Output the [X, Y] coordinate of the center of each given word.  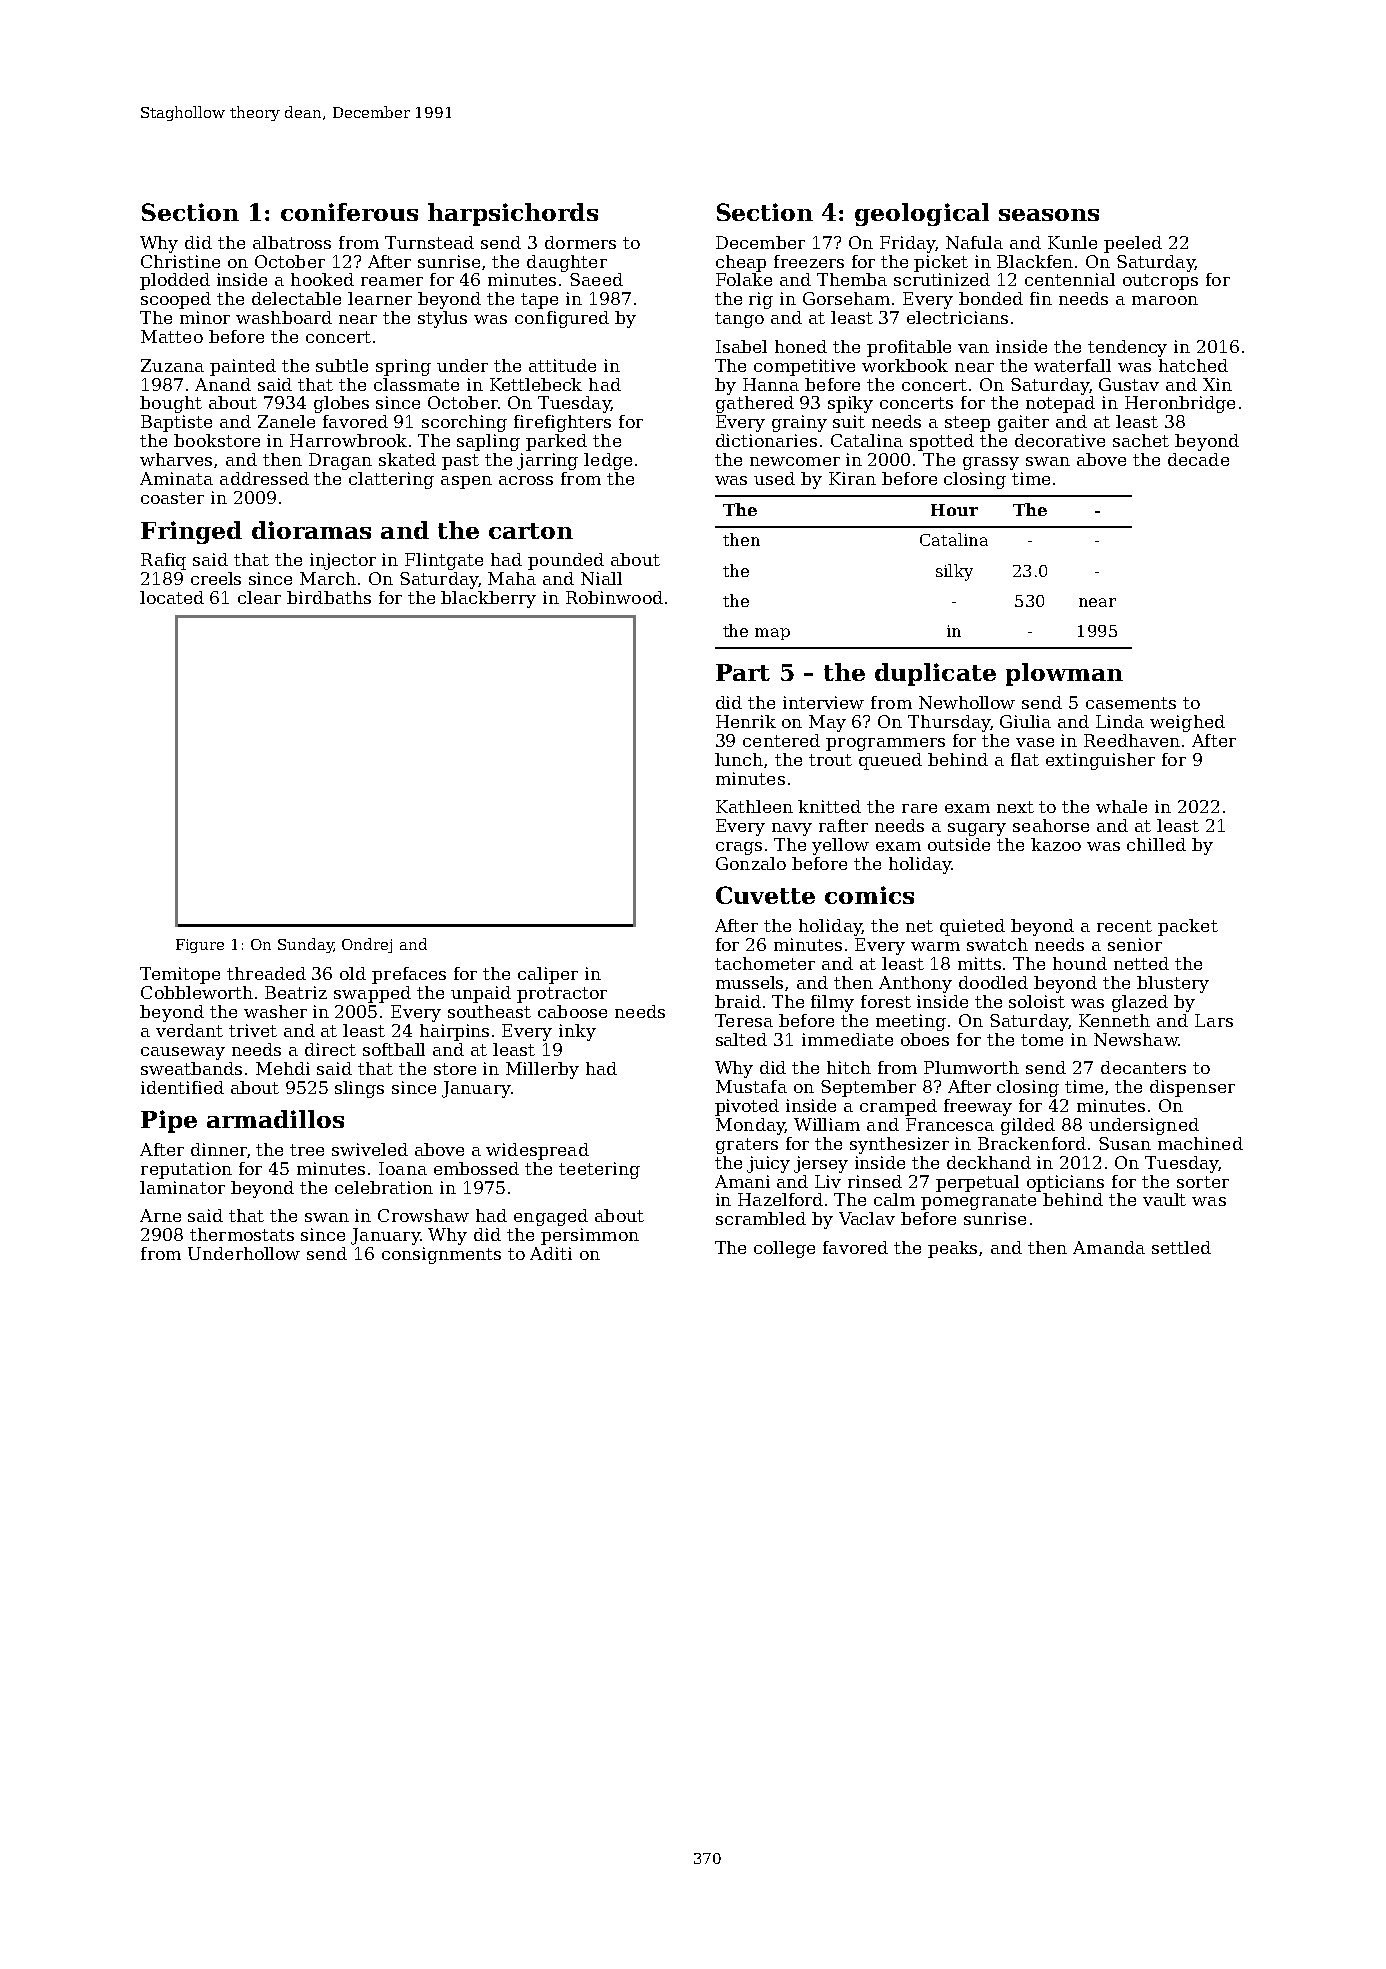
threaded [266, 973]
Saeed [596, 279]
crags [739, 848]
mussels [749, 982]
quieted [972, 927]
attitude [562, 365]
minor [205, 317]
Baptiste [176, 423]
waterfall [1072, 365]
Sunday [305, 945]
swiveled [370, 1149]
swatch [997, 944]
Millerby [542, 1070]
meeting [911, 1022]
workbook [905, 365]
